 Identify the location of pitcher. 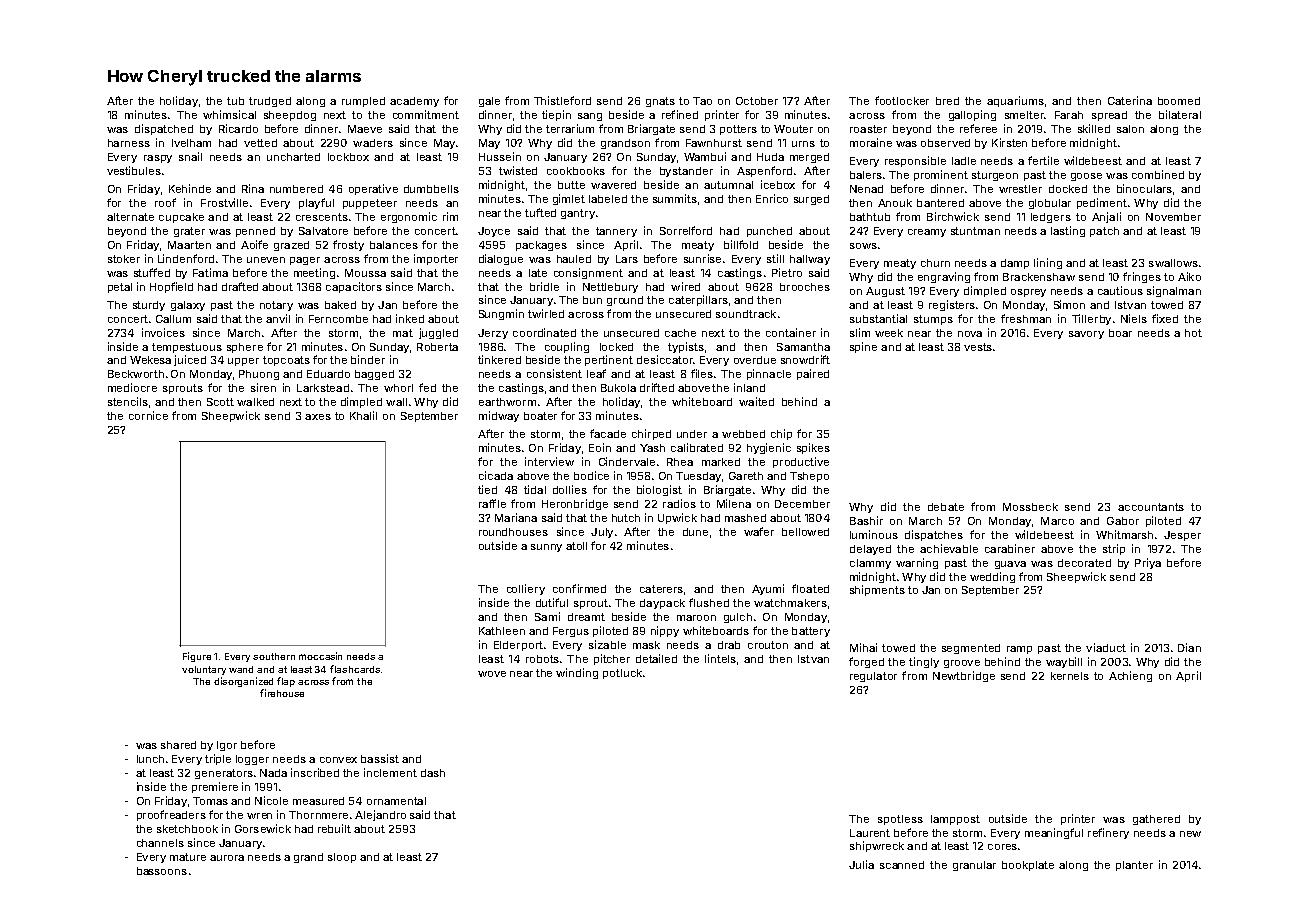
(612, 659).
